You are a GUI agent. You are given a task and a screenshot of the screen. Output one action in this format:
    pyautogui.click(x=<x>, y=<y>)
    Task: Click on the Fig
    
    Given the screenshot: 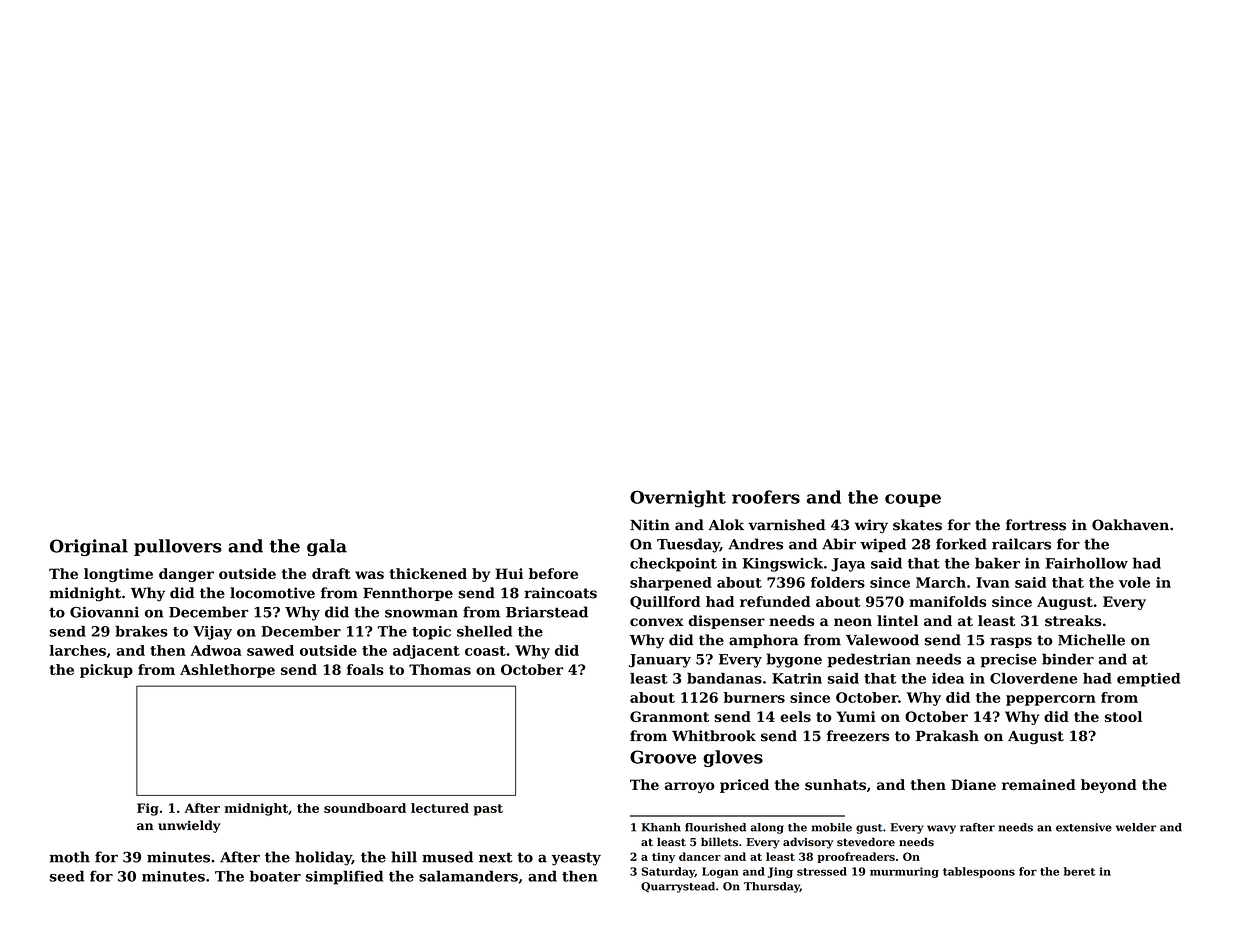 What is the action you would take?
    pyautogui.click(x=148, y=809)
